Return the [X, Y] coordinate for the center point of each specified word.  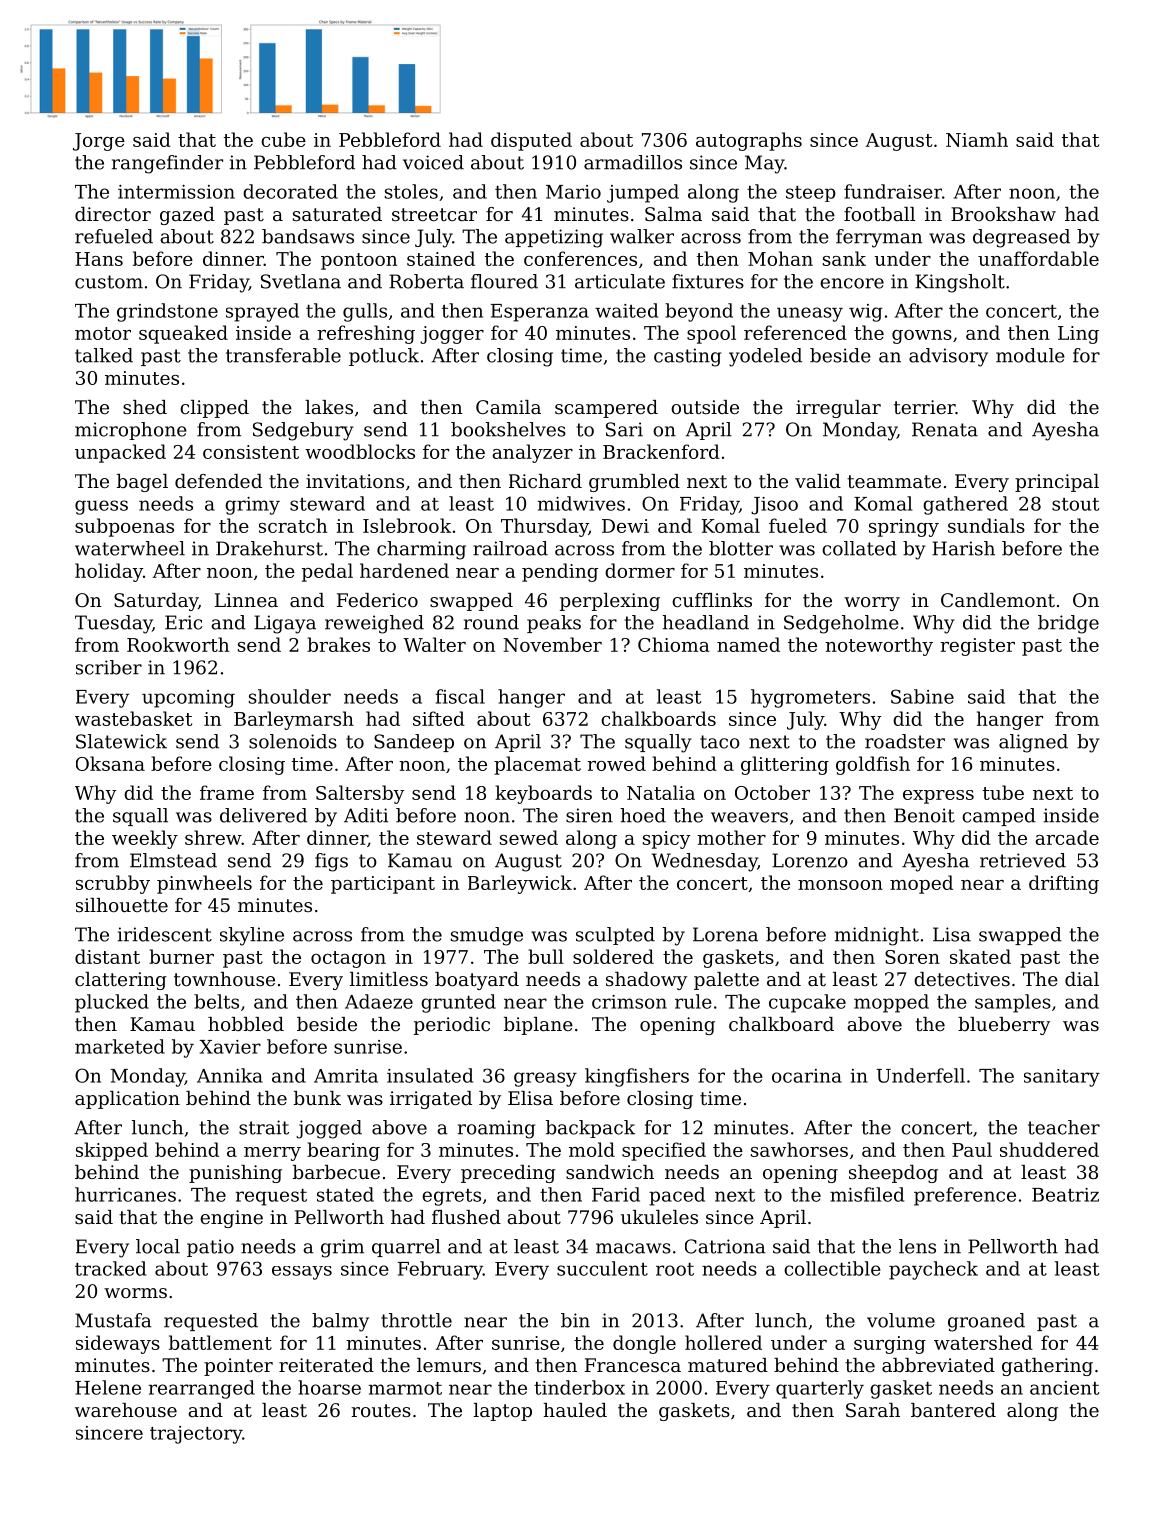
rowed [616, 763]
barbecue [336, 1172]
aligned [1033, 743]
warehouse [126, 1410]
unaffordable [1038, 258]
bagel [142, 483]
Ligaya [285, 624]
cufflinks [712, 600]
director [113, 214]
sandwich [610, 1172]
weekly [145, 839]
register [977, 647]
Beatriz [1065, 1195]
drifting [1064, 884]
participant [383, 885]
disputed [531, 141]
